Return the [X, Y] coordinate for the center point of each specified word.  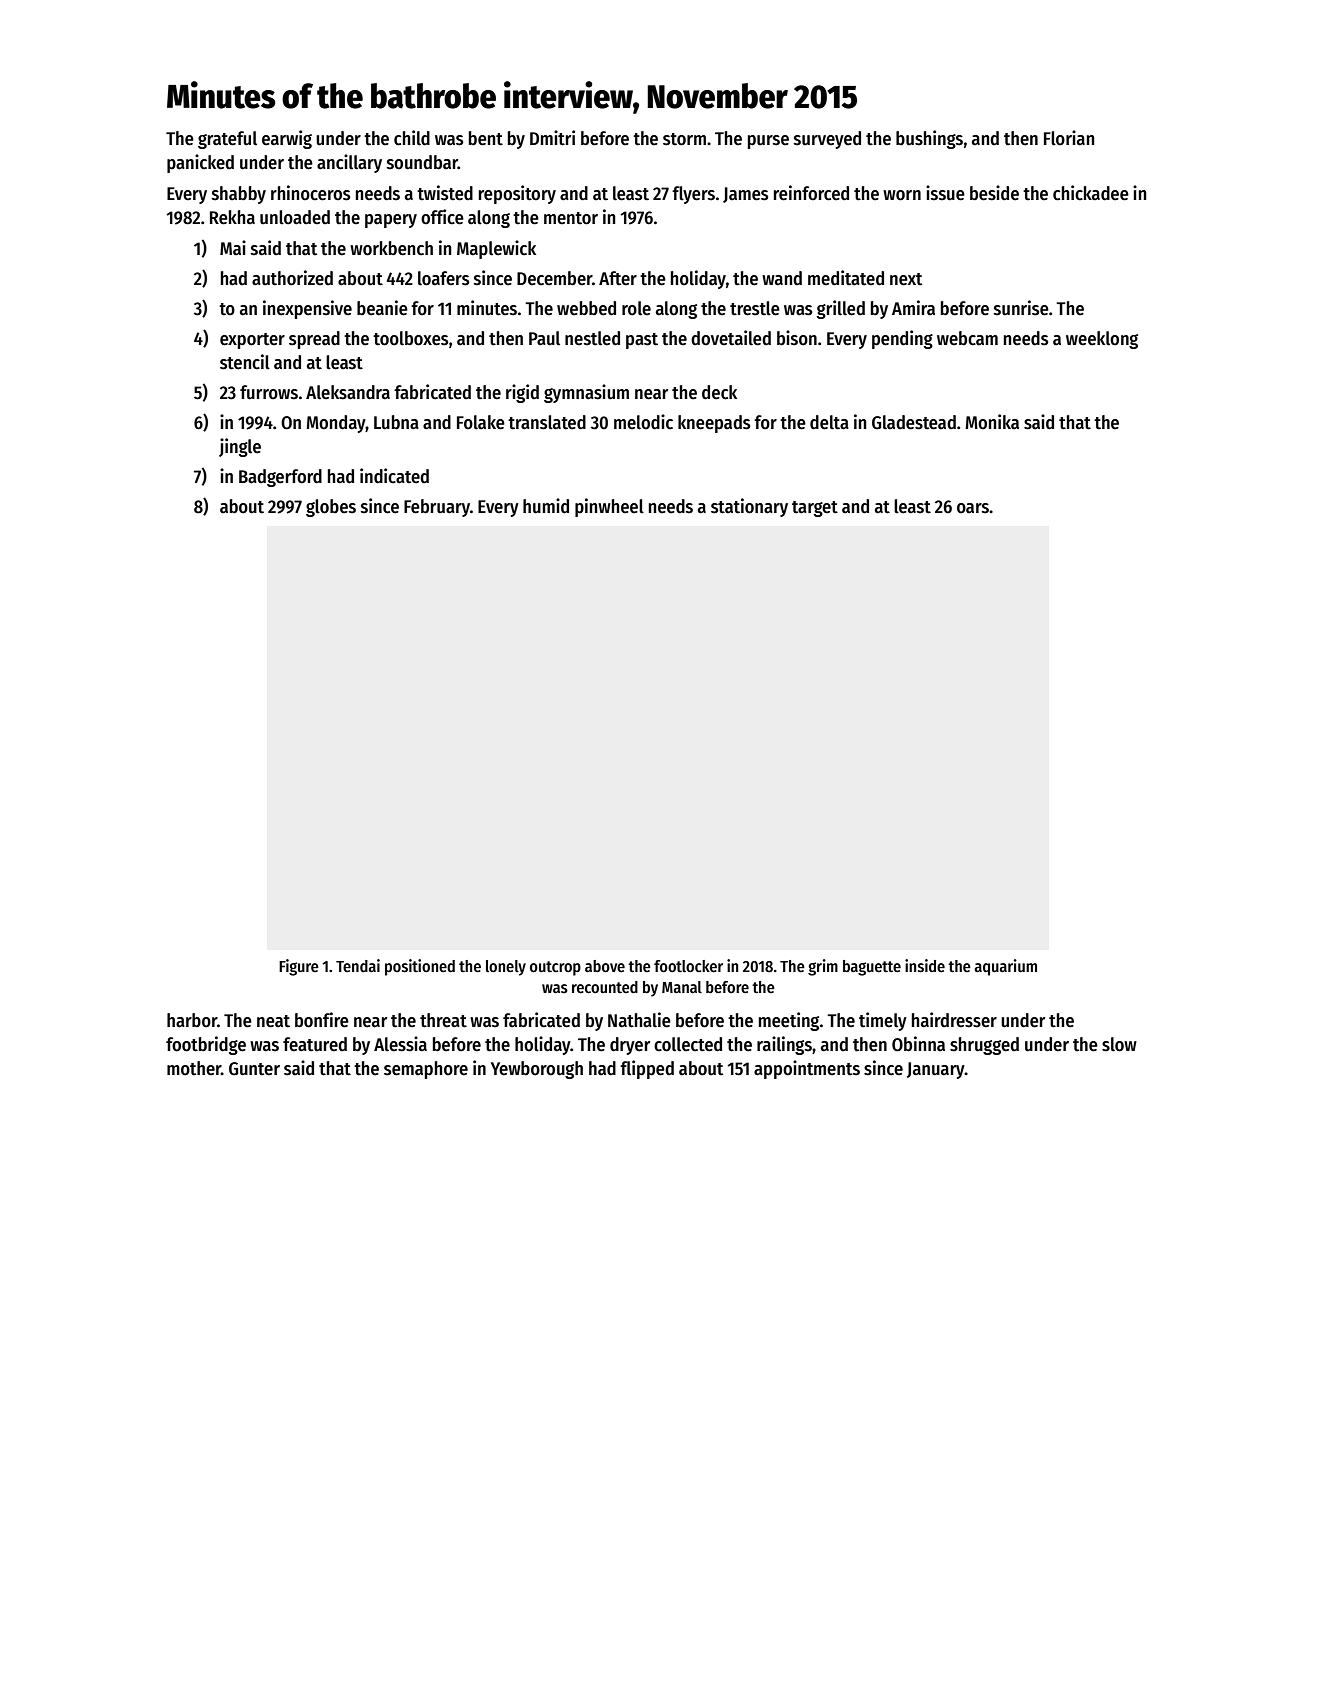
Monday [336, 424]
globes [331, 508]
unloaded [295, 217]
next [906, 279]
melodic [643, 422]
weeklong [1102, 340]
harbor [192, 1020]
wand [782, 278]
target [815, 509]
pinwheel [609, 507]
